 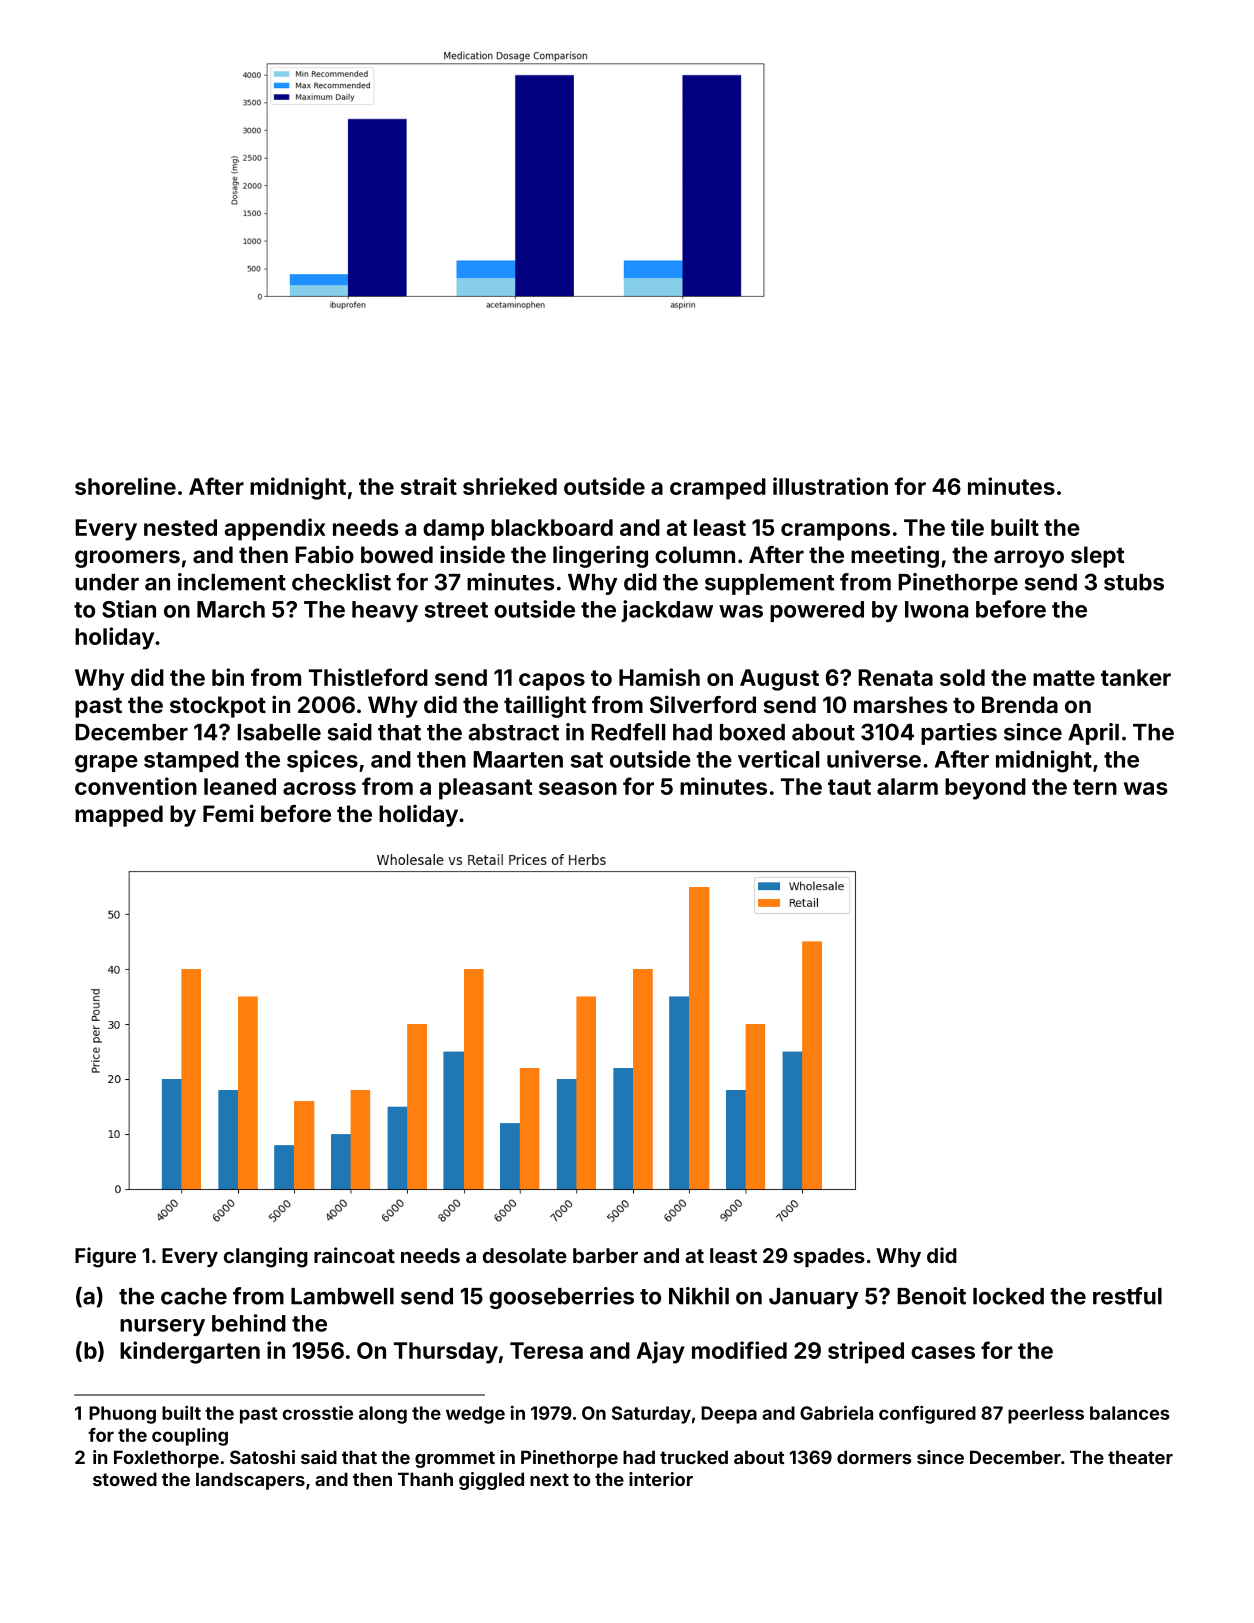 I want to click on balances, so click(x=1130, y=1413).
